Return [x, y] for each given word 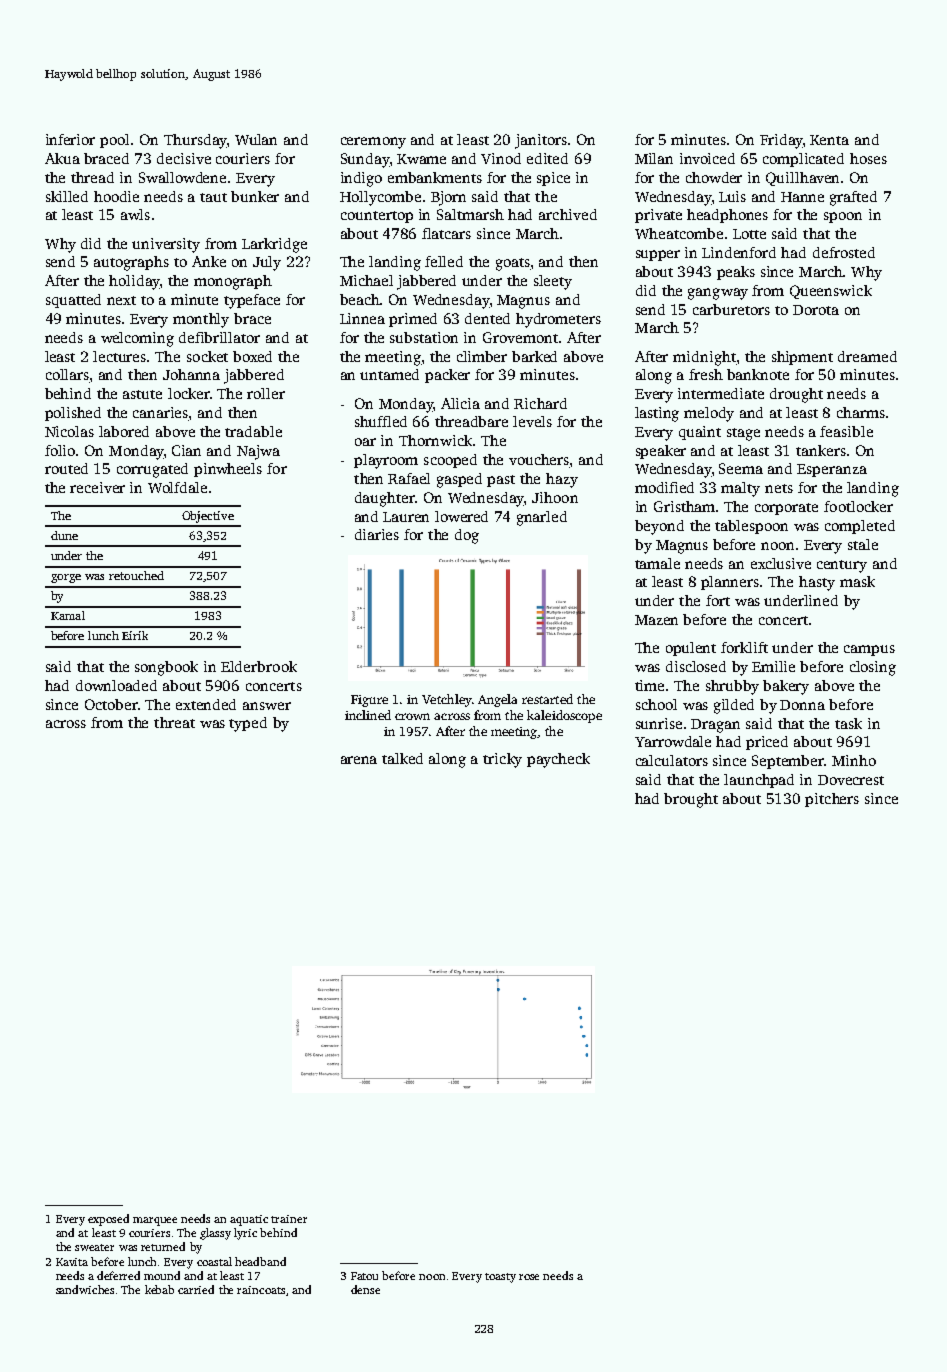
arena [359, 760]
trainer [289, 1219]
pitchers [832, 800]
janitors [541, 141]
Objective [208, 517]
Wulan [256, 139]
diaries [377, 534]
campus [869, 650]
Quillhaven [802, 179]
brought [691, 800]
